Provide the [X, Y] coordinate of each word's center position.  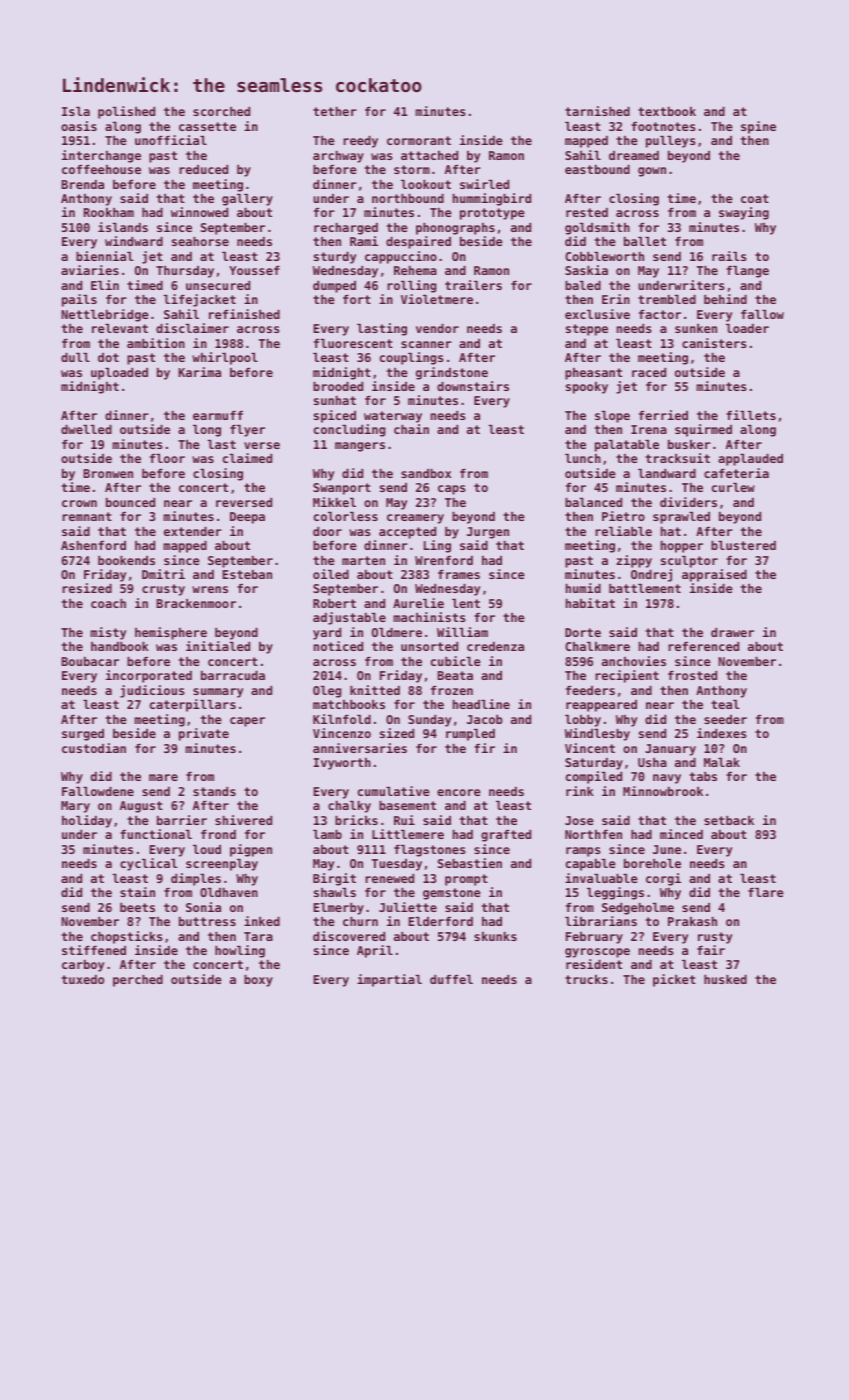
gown [652, 172]
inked [262, 921]
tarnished [597, 111]
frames [459, 574]
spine [758, 127]
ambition [156, 343]
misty [108, 633]
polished [126, 112]
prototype [492, 214]
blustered [743, 545]
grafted [506, 836]
